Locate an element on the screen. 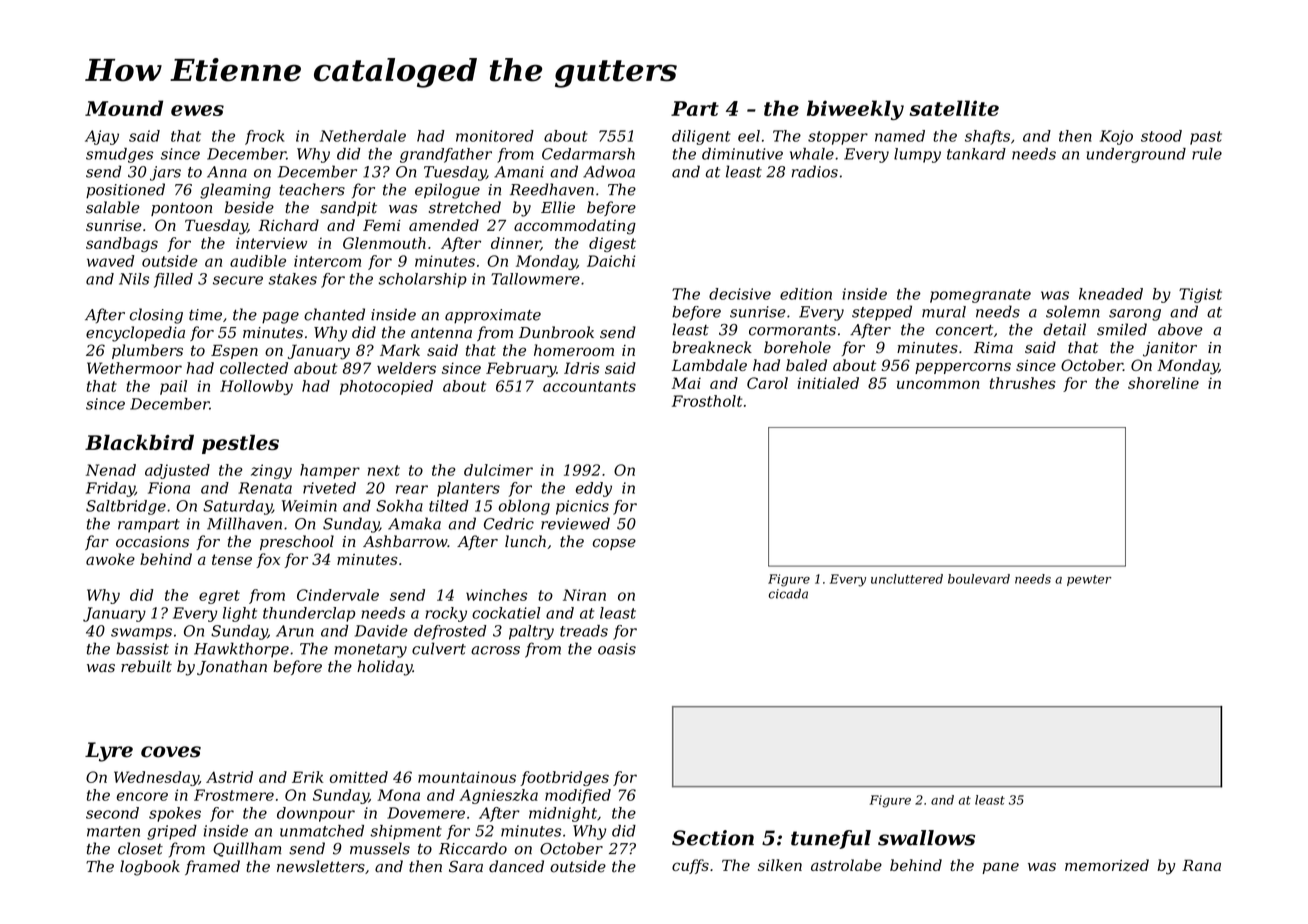 Image resolution: width=1308 pixels, height=924 pixels. stakes is located at coordinates (292, 279).
